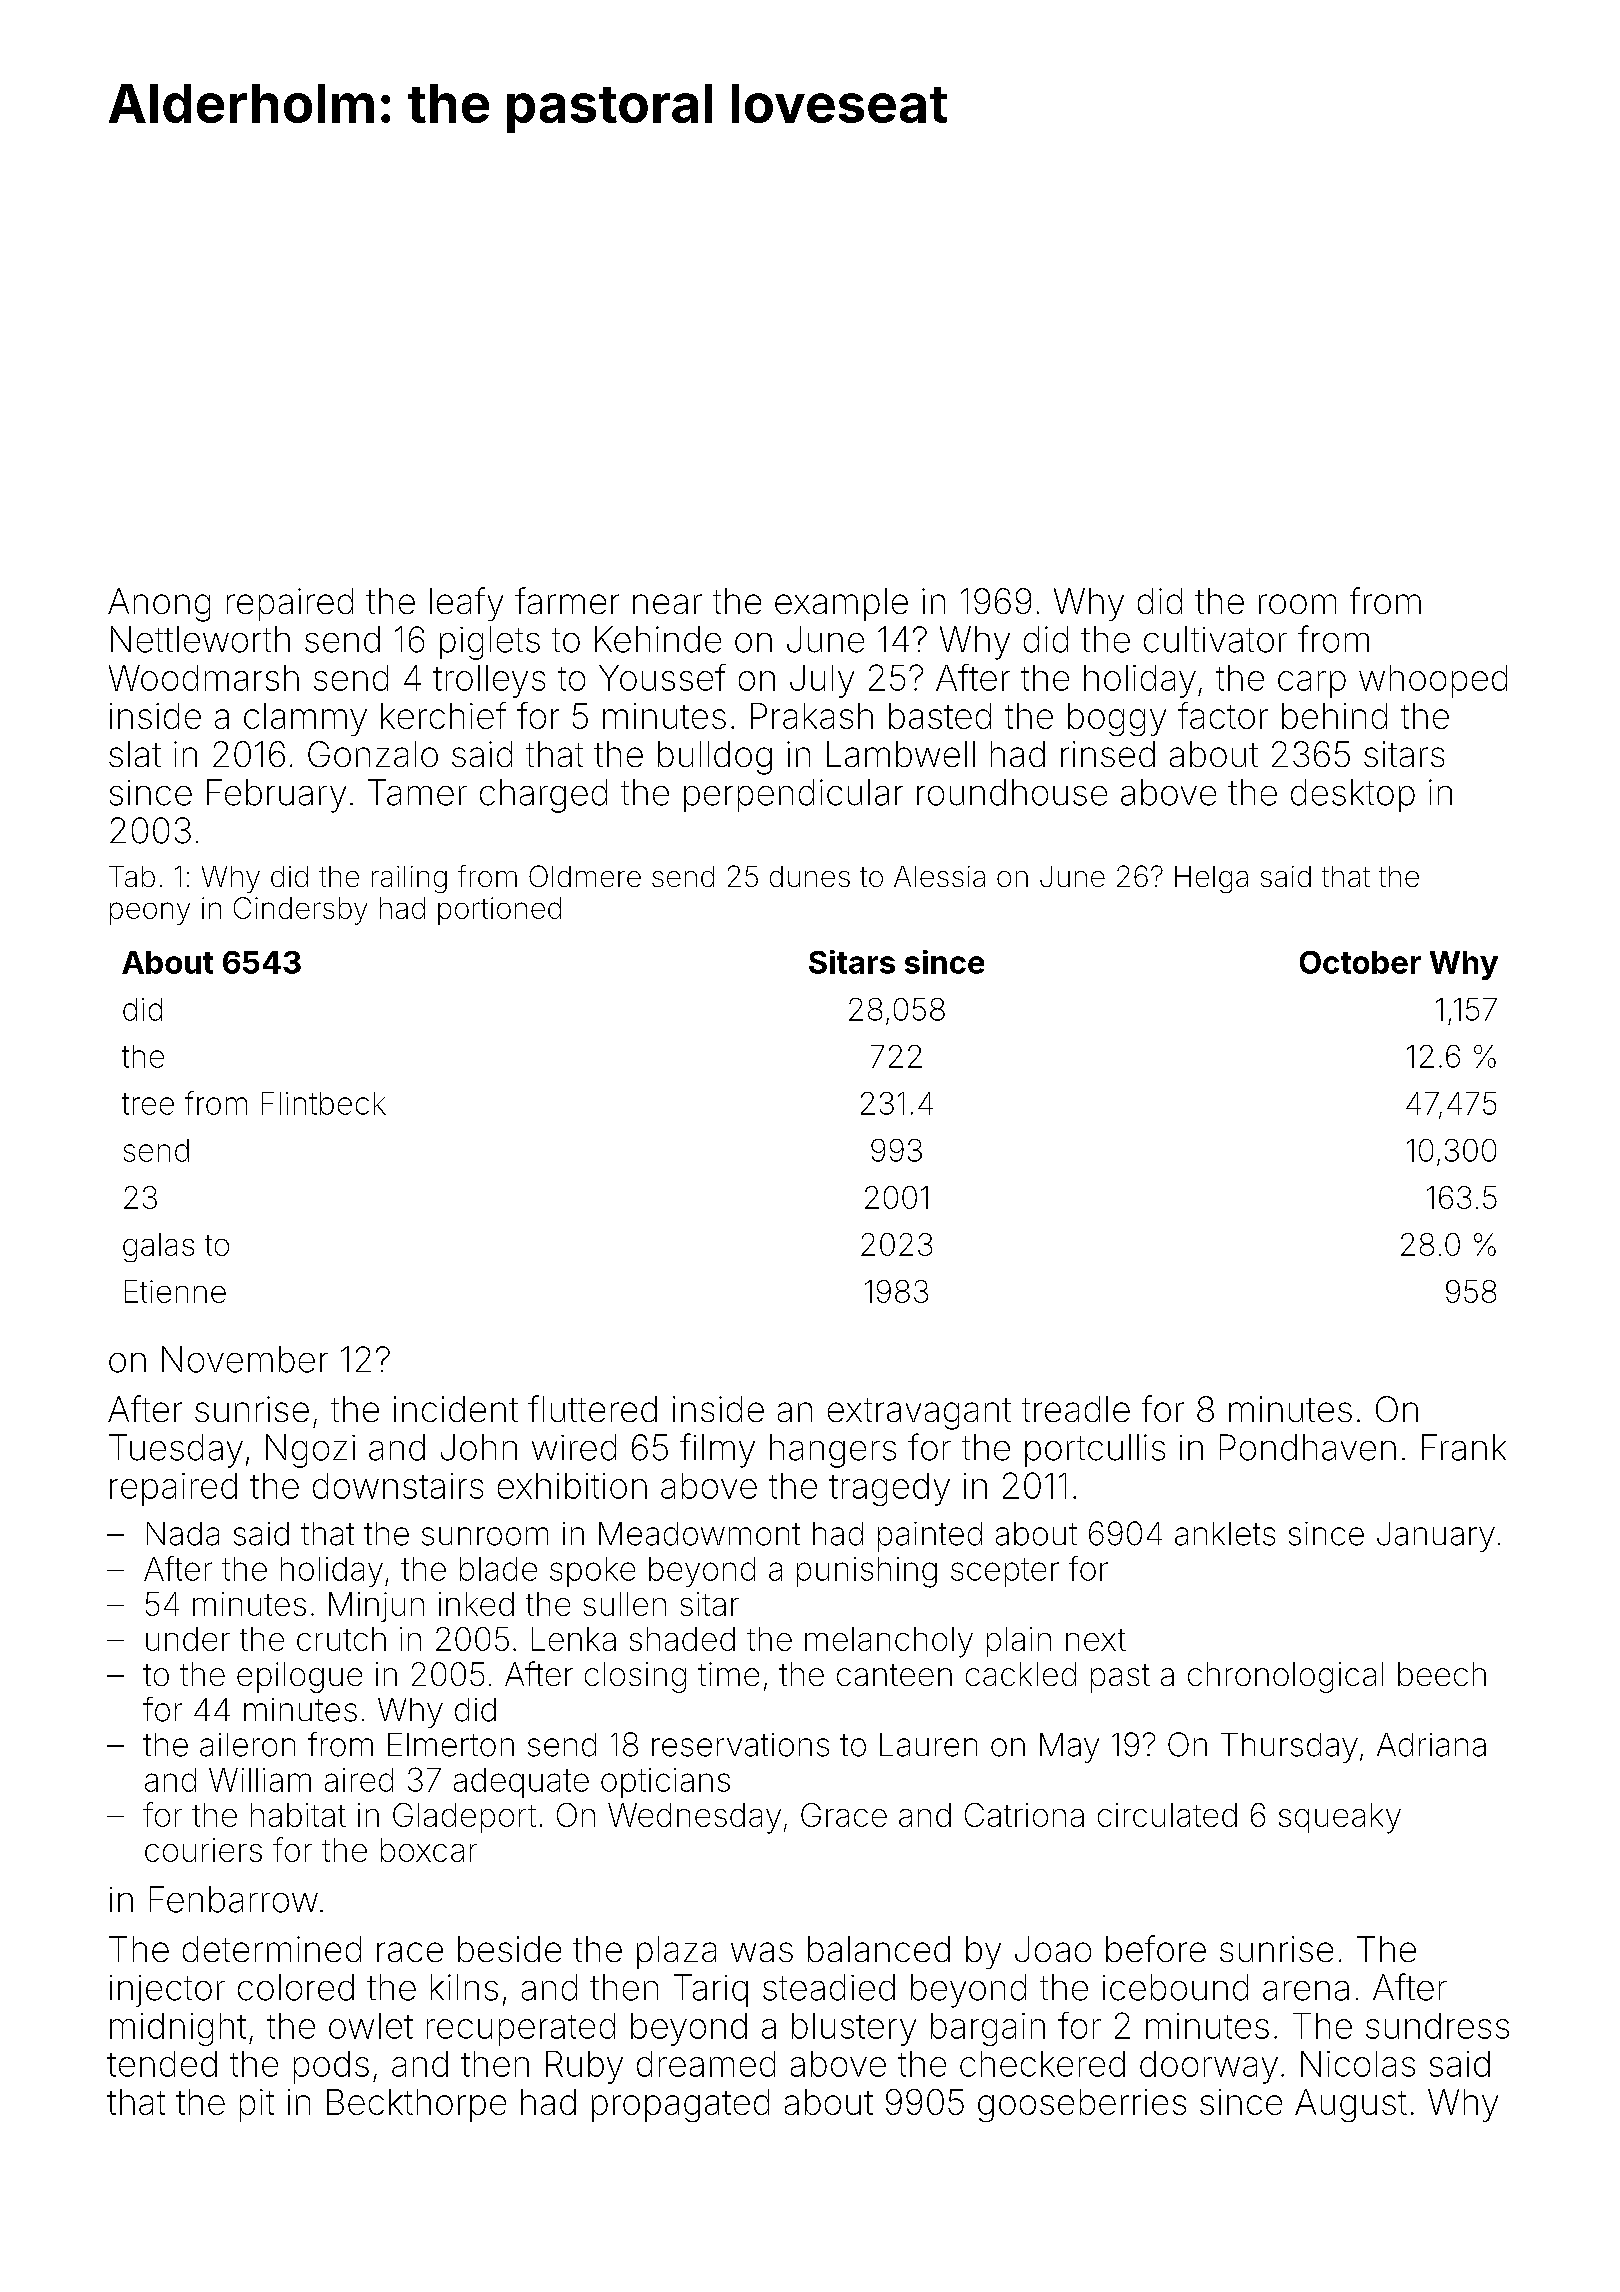  I want to click on October, so click(1360, 962).
